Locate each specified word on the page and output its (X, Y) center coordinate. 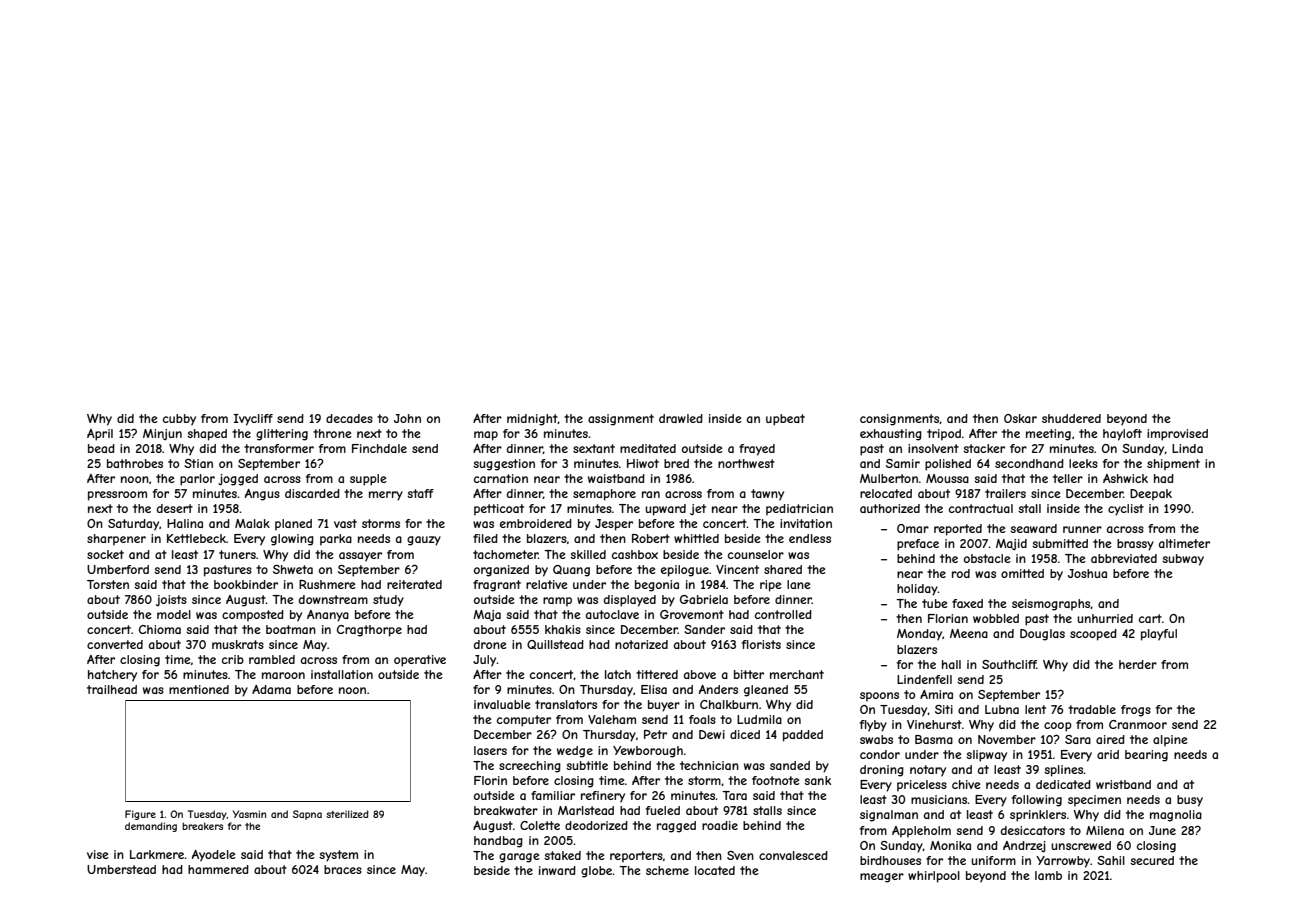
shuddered (1071, 418)
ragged (676, 827)
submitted (1060, 543)
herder (1138, 664)
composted (253, 616)
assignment (621, 420)
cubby (179, 420)
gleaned (766, 691)
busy (1190, 801)
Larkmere (157, 854)
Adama (271, 689)
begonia (657, 586)
